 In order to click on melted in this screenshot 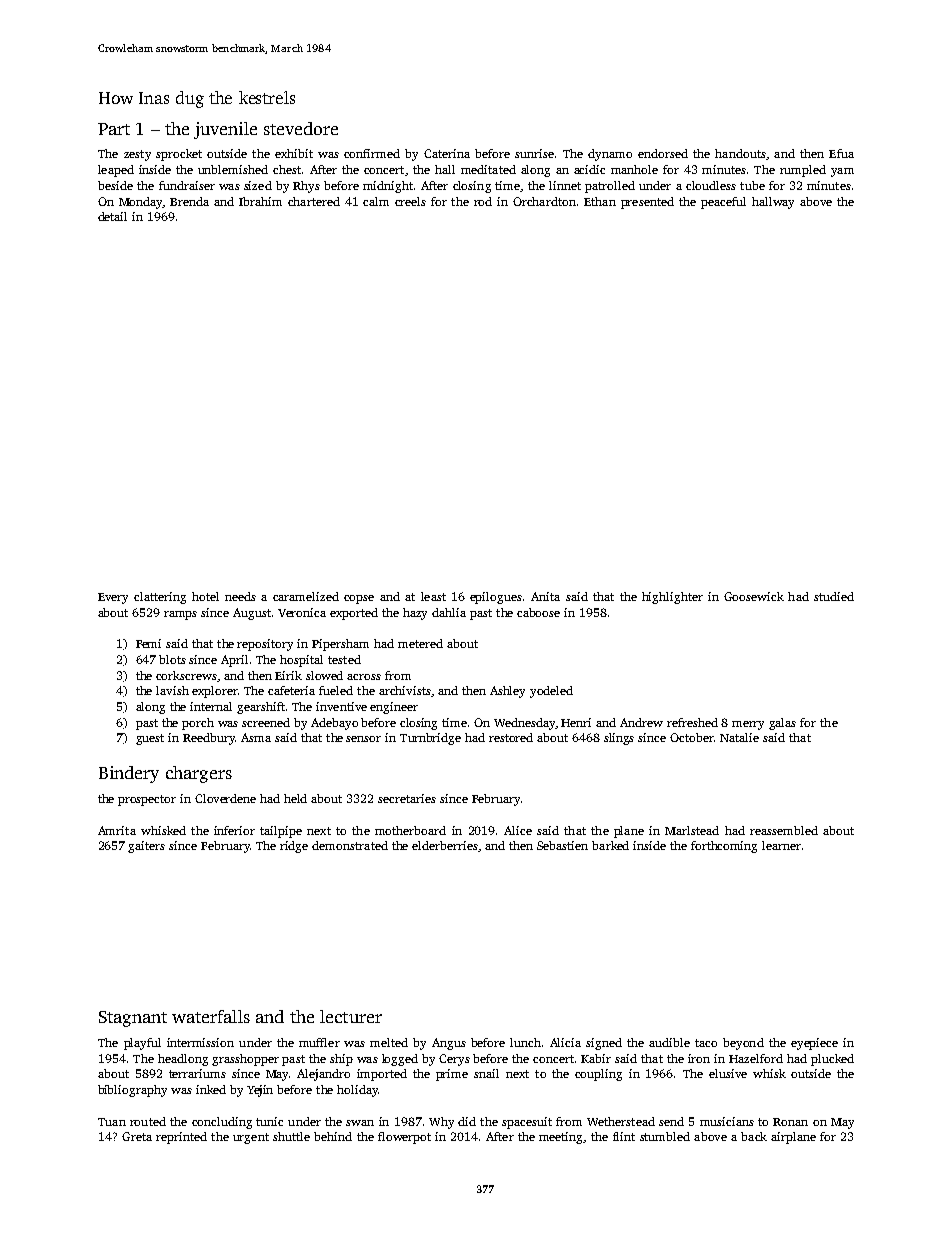, I will do `click(389, 1042)`.
